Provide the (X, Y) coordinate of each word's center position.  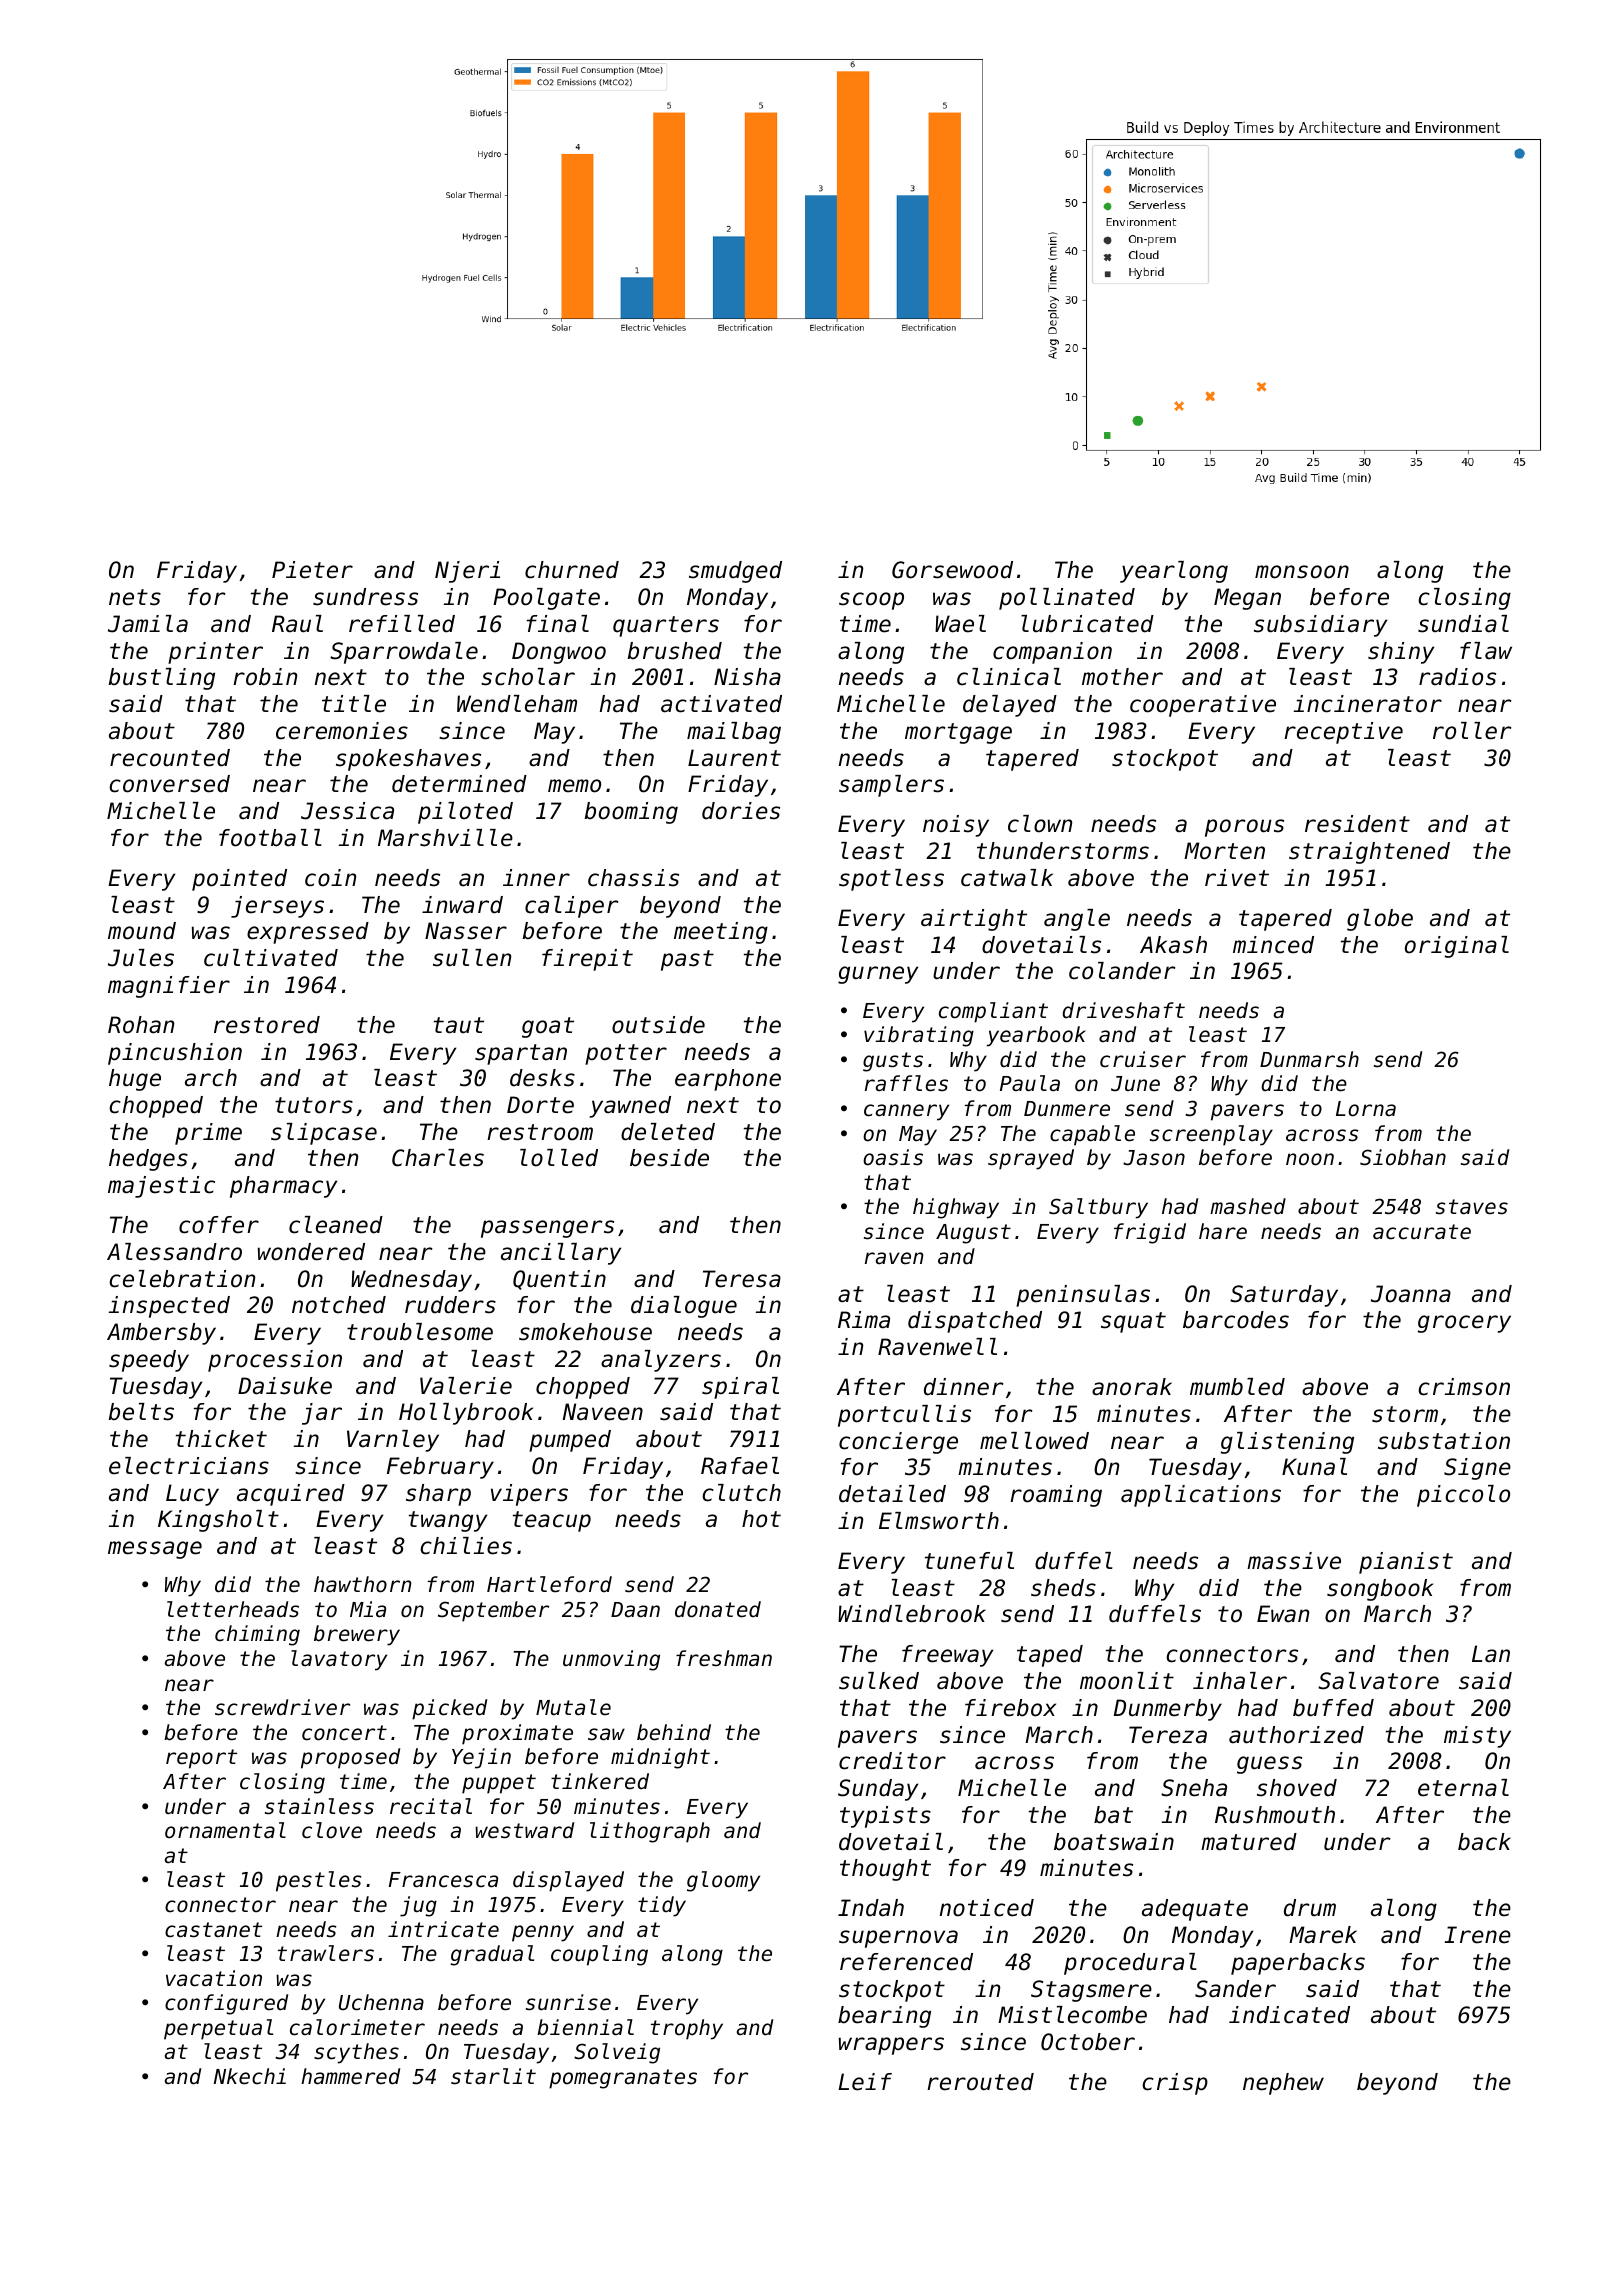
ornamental (225, 1830)
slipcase (324, 1134)
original (1457, 947)
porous (1244, 828)
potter (626, 1054)
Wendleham (517, 704)
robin (265, 677)
